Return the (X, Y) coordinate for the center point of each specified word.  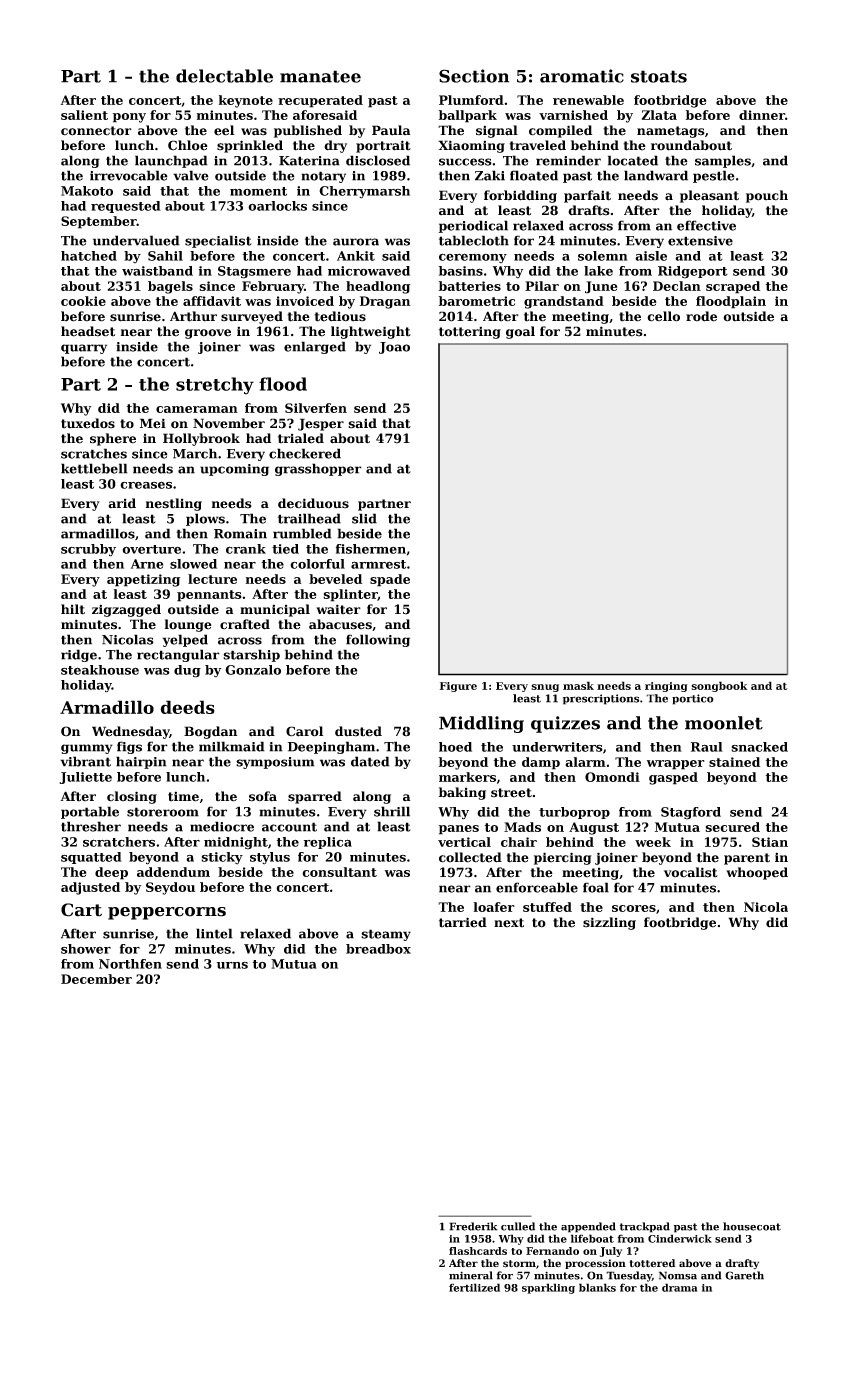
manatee (320, 76)
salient (84, 115)
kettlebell (94, 468)
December (96, 979)
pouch (767, 196)
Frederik (473, 1226)
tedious (340, 316)
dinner (762, 115)
